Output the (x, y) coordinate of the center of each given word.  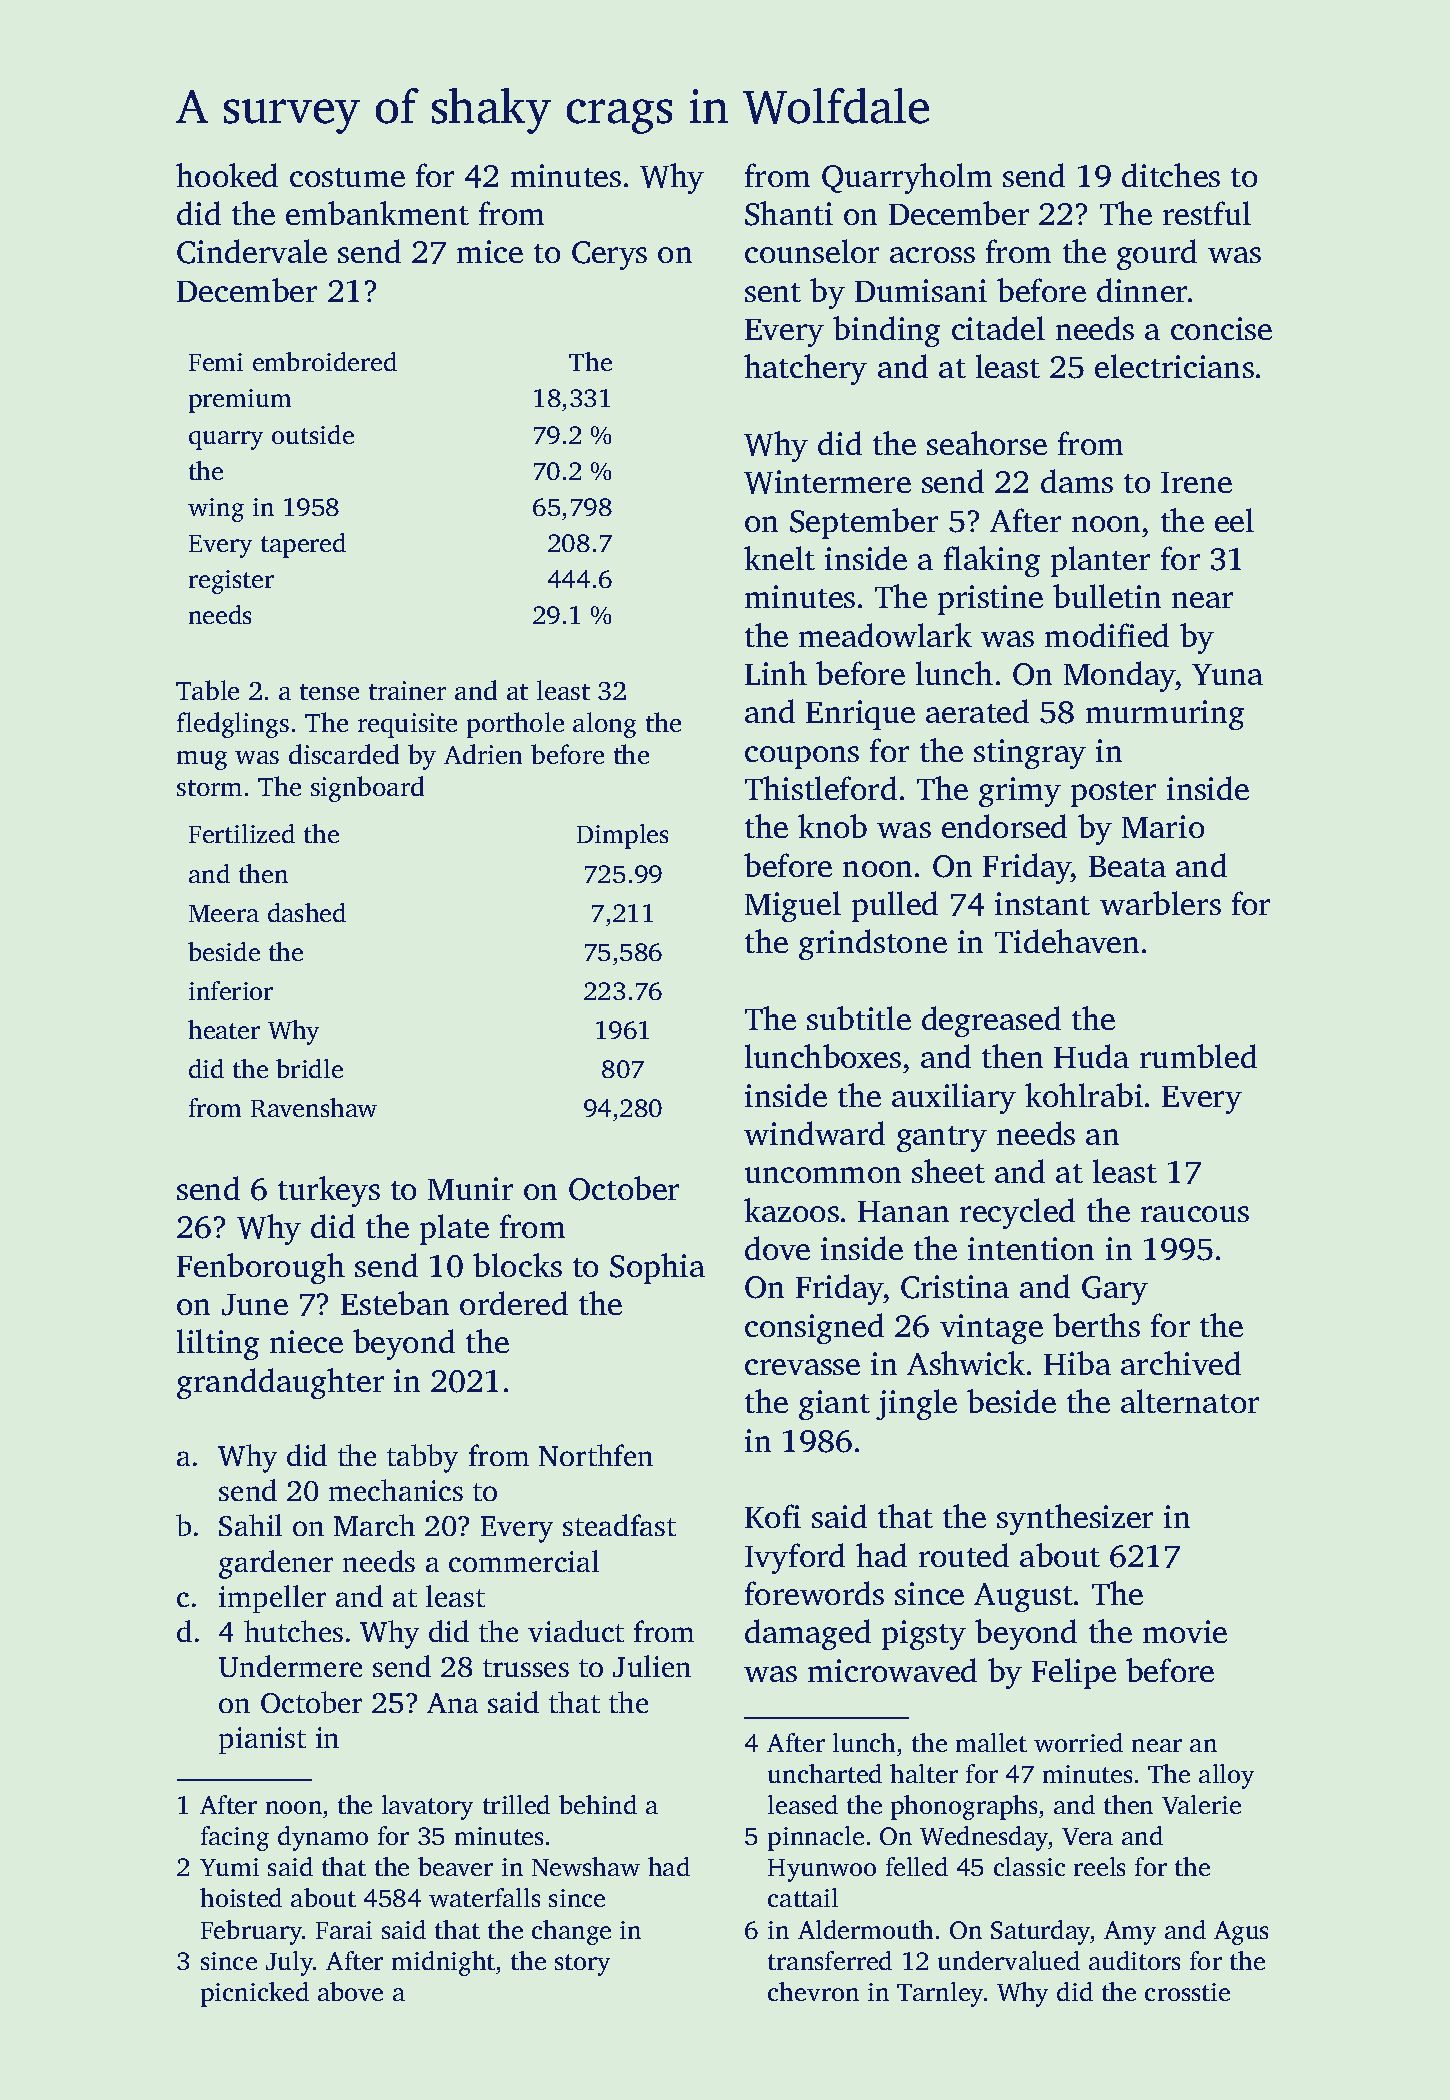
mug (202, 760)
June (255, 1305)
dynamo (323, 1838)
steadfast (619, 1525)
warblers (1160, 903)
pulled (895, 906)
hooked (227, 175)
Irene (1196, 482)
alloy (1226, 1776)
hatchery (805, 369)
